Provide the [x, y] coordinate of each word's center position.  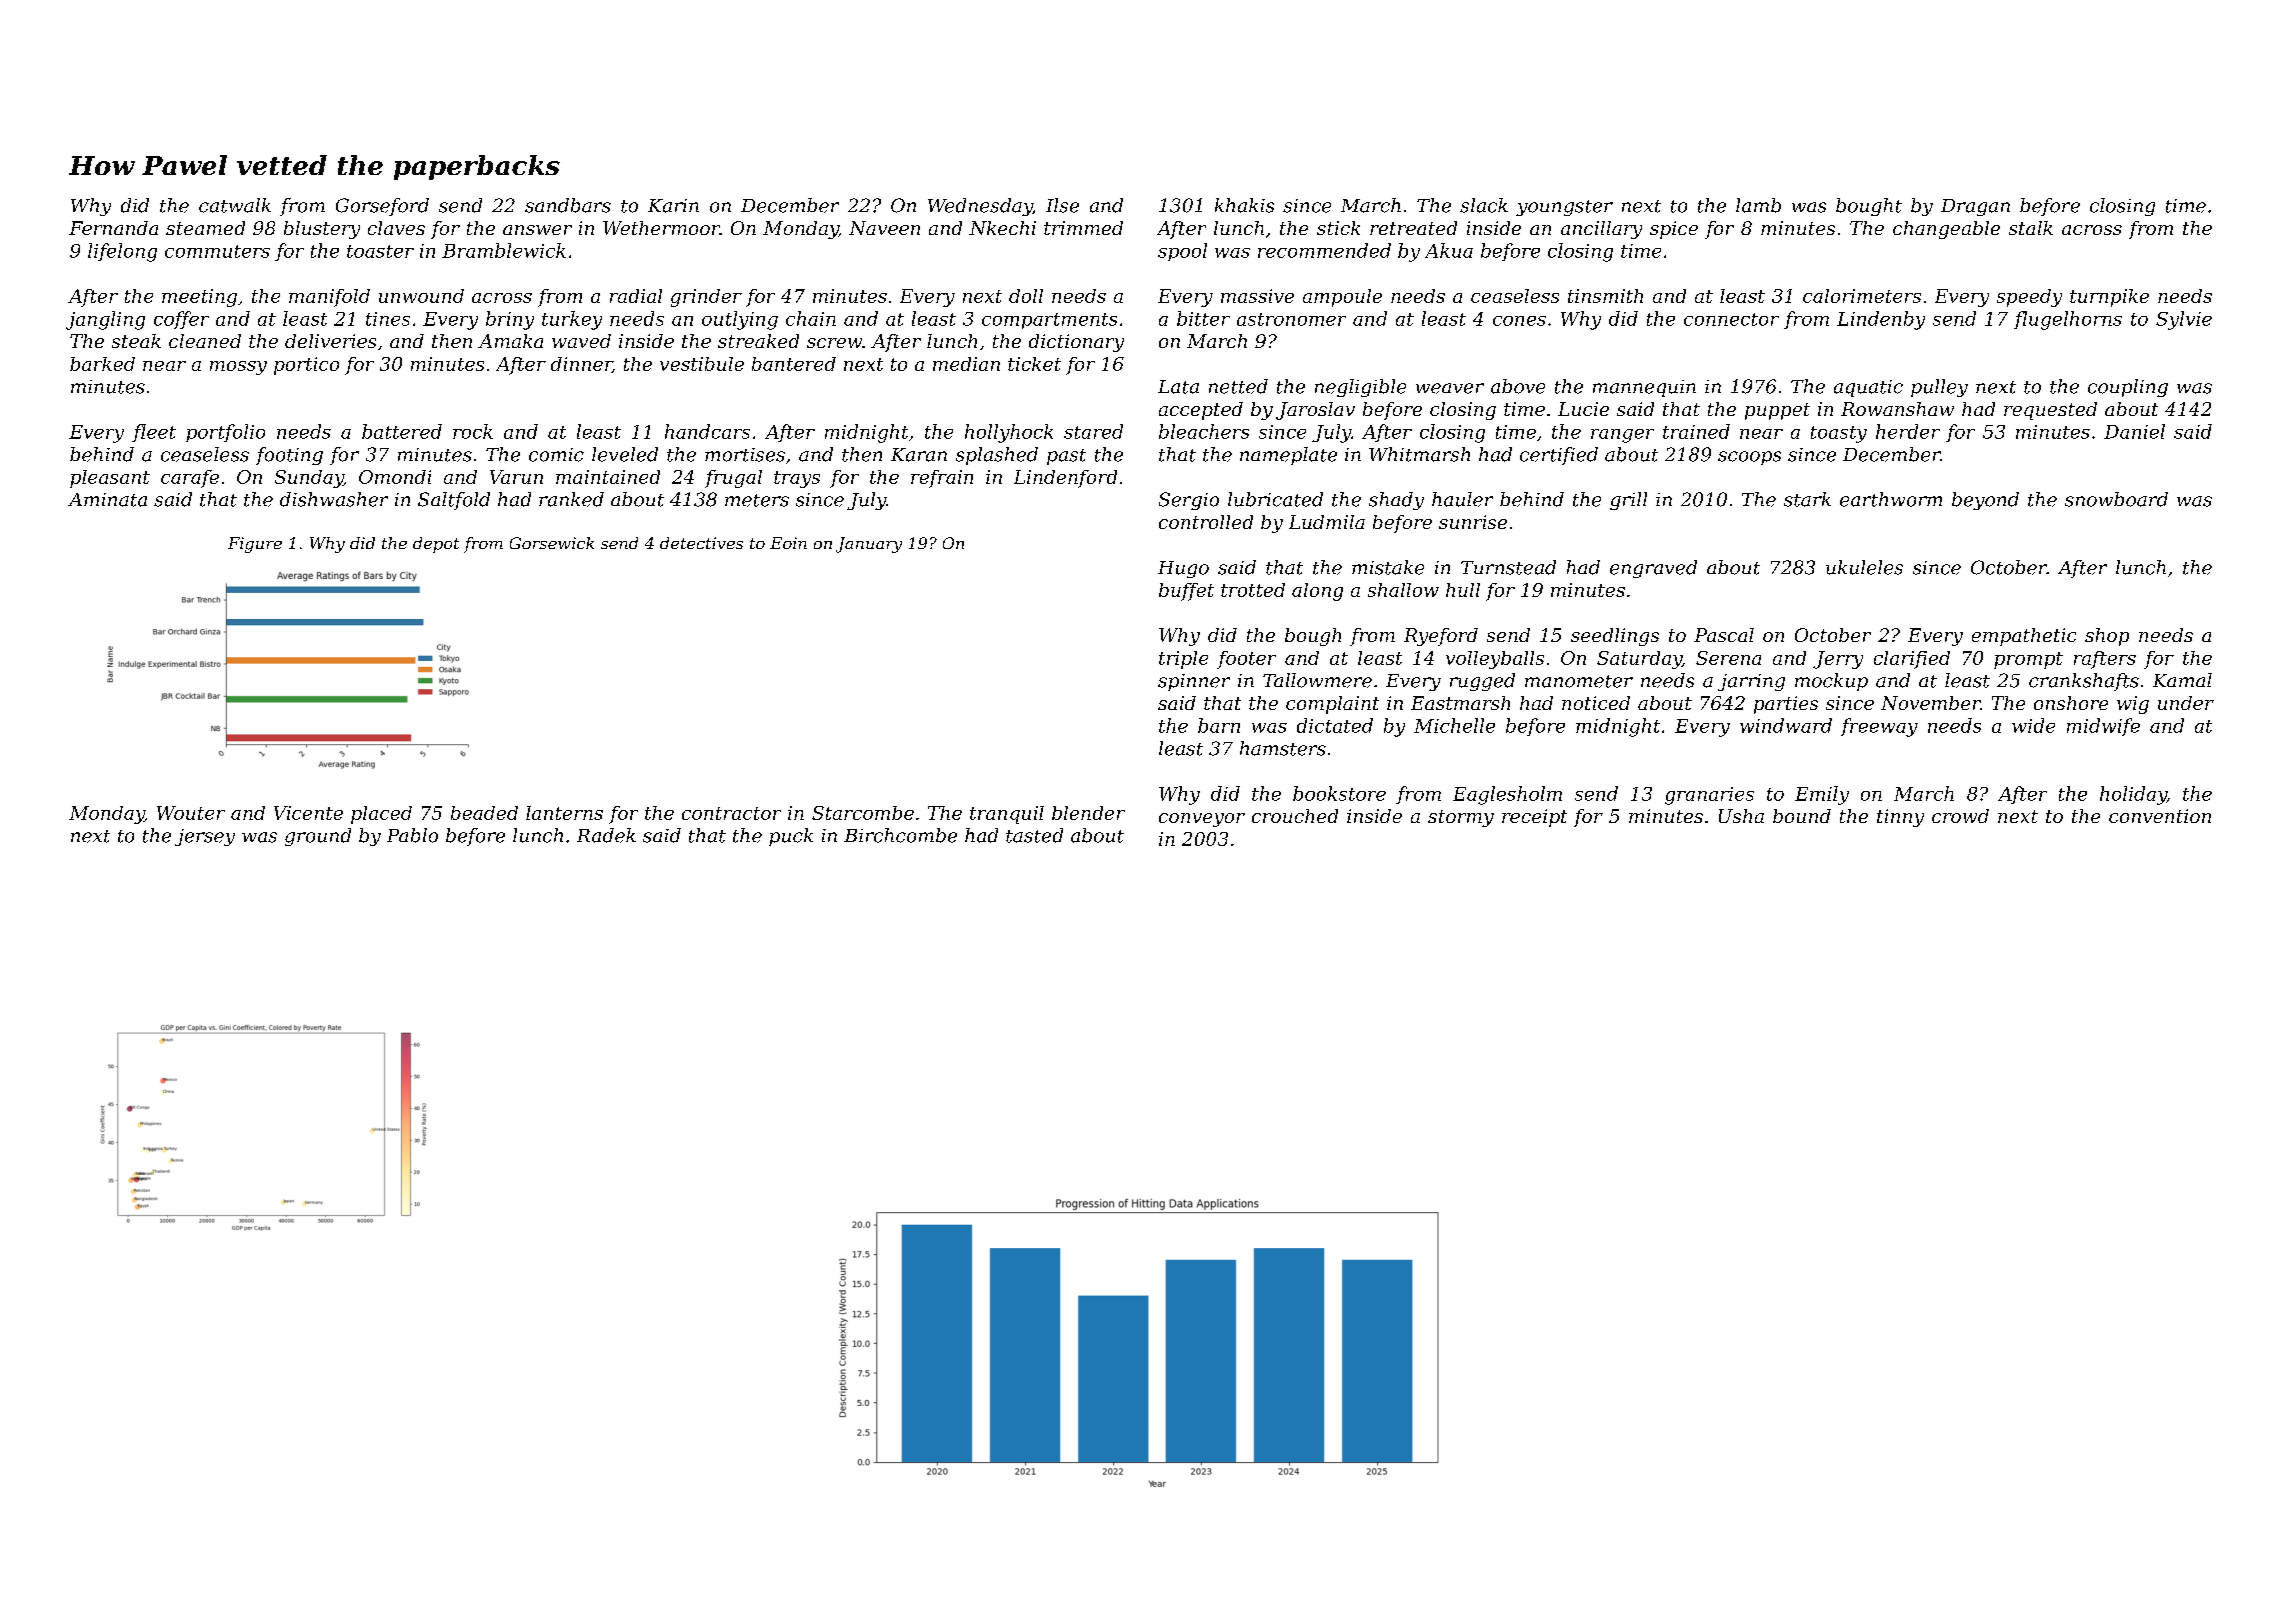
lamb [1758, 205]
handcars [707, 431]
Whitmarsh [1419, 454]
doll [1026, 296]
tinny [1900, 818]
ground [318, 837]
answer [537, 230]
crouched [1295, 816]
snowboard [2116, 499]
